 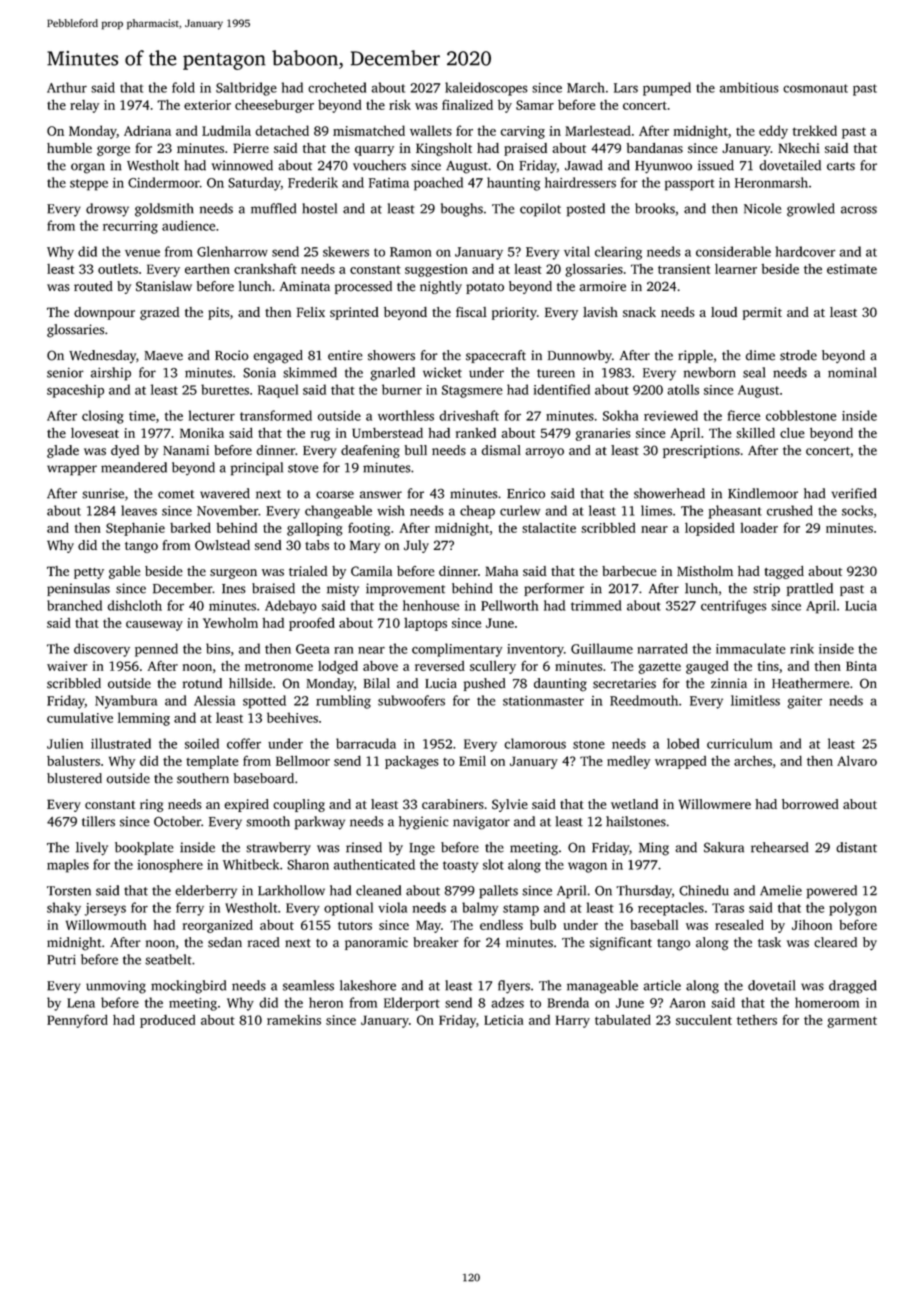 What do you see at coordinates (535, 650) in the screenshot?
I see `inventory` at bounding box center [535, 650].
